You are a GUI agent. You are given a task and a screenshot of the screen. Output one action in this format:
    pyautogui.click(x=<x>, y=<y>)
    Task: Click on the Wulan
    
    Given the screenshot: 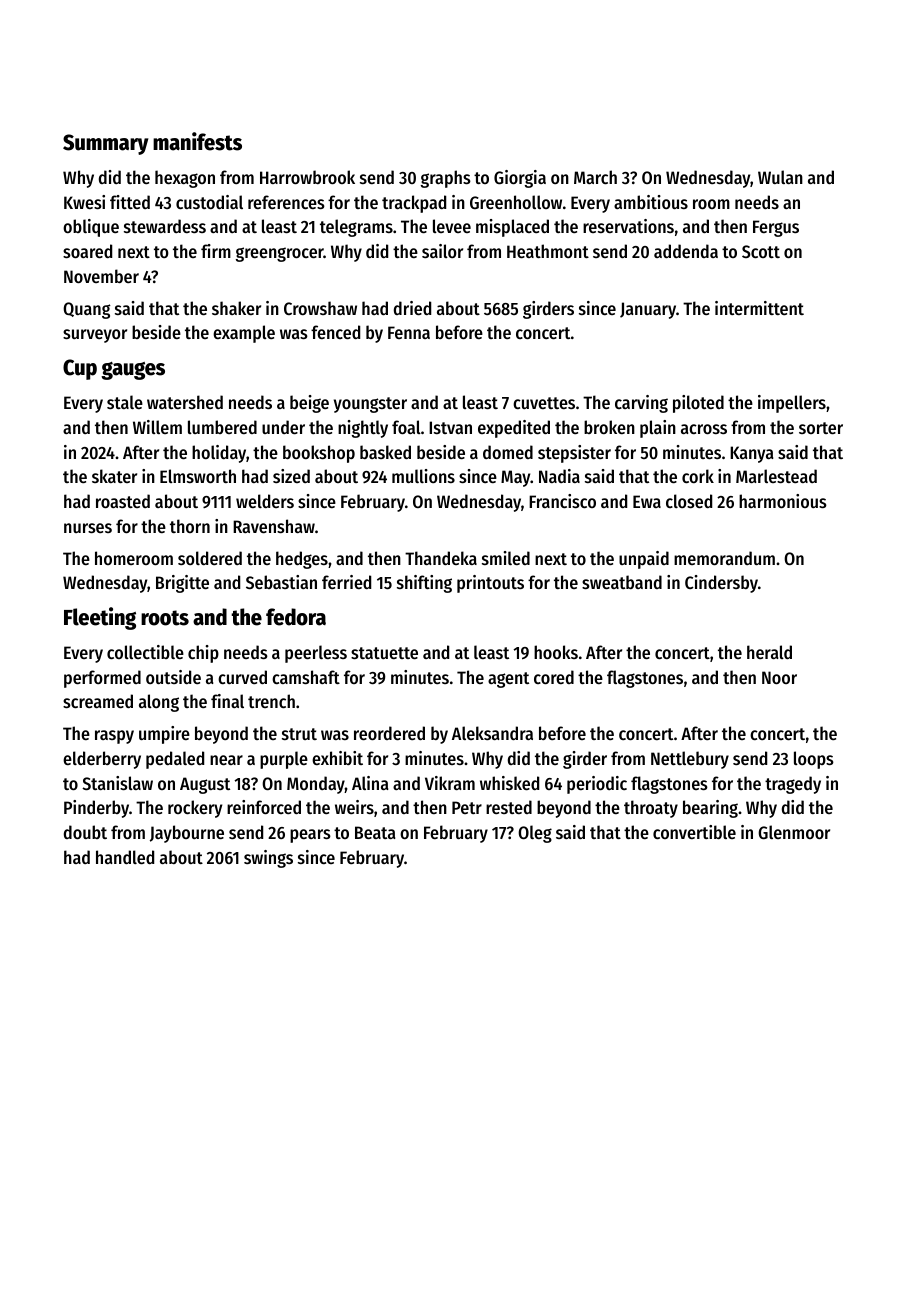 What is the action you would take?
    pyautogui.click(x=780, y=177)
